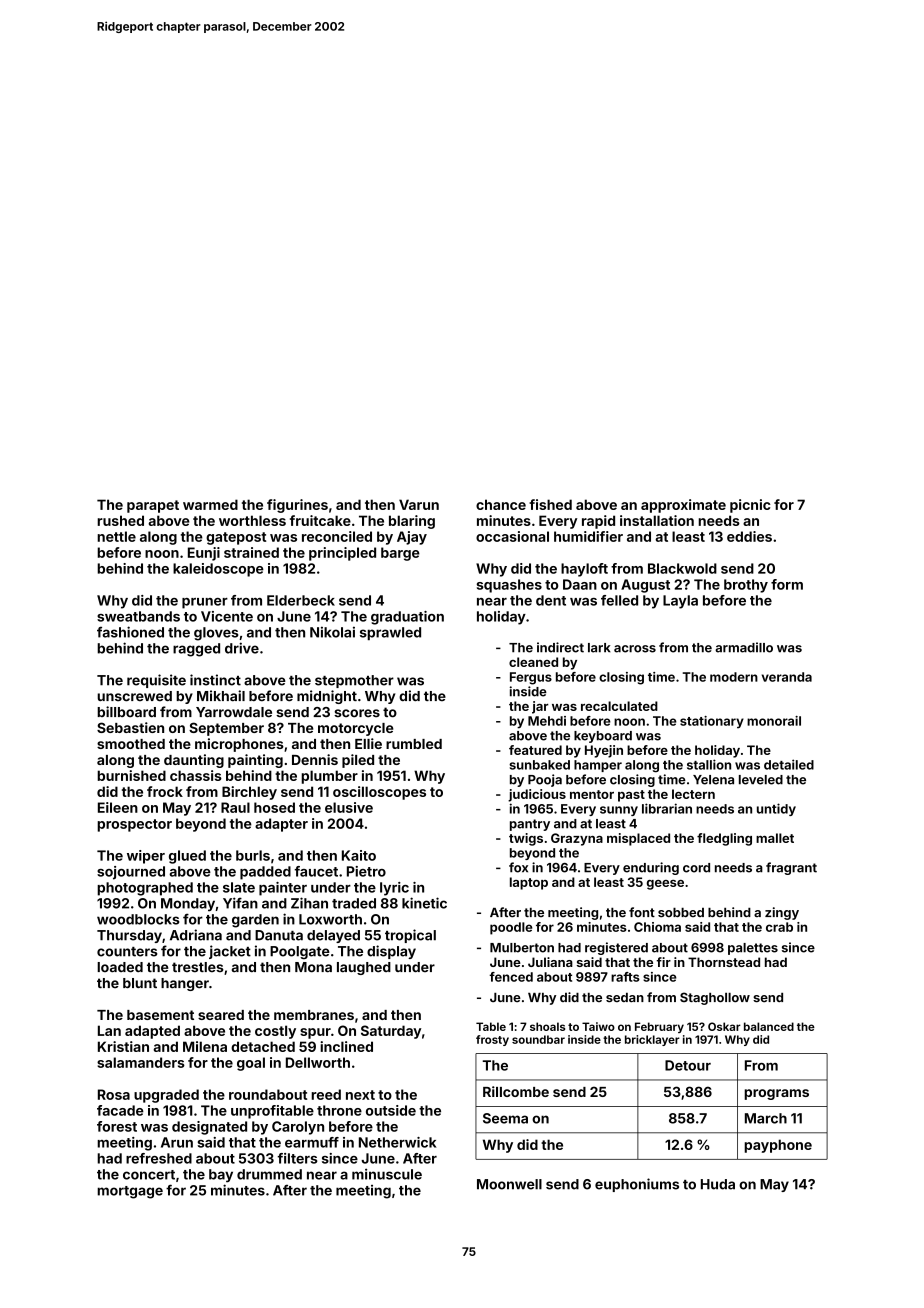 This page has height=1308, width=924. I want to click on Huda, so click(718, 1184).
